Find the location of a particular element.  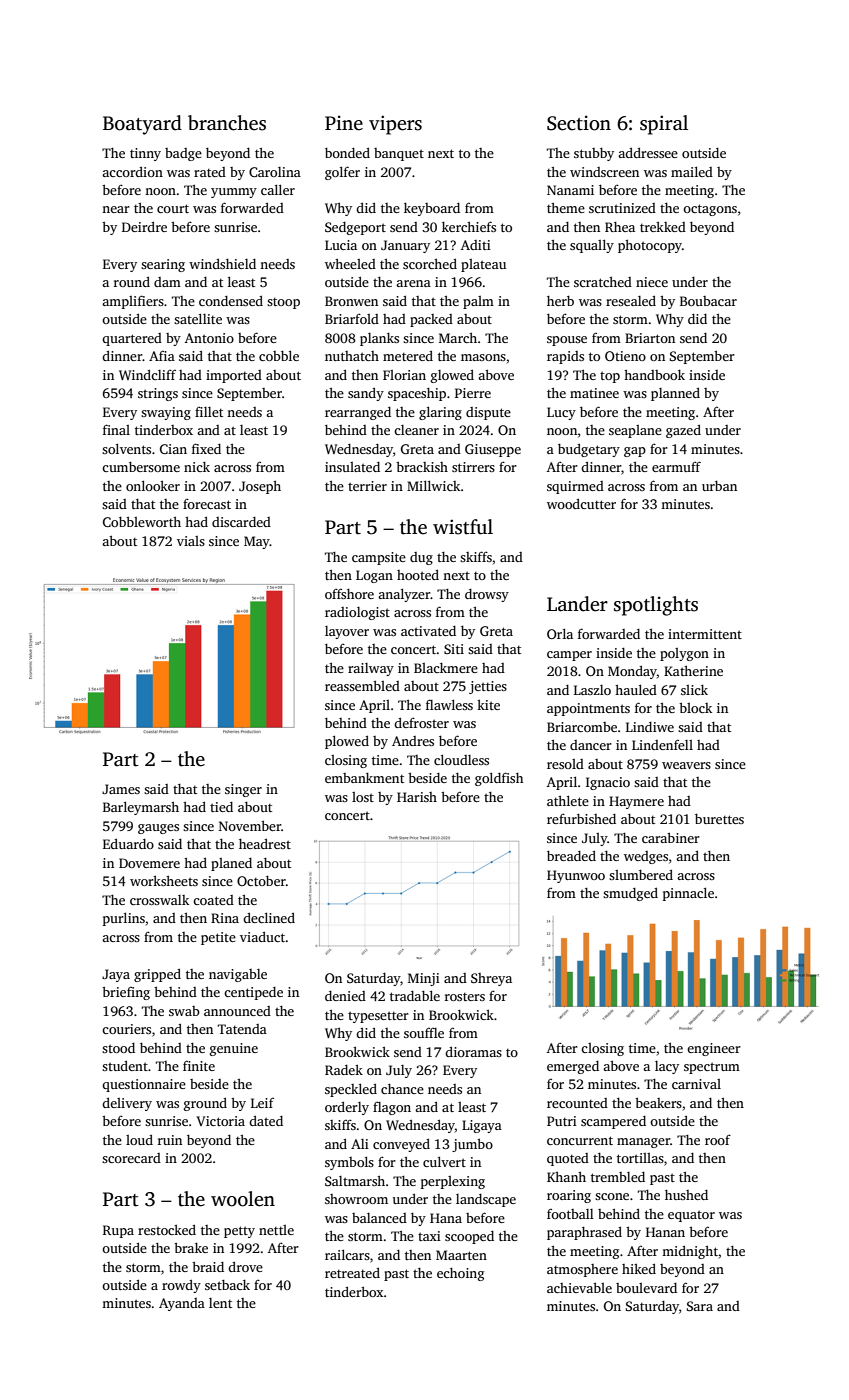

lacy is located at coordinates (667, 1067).
